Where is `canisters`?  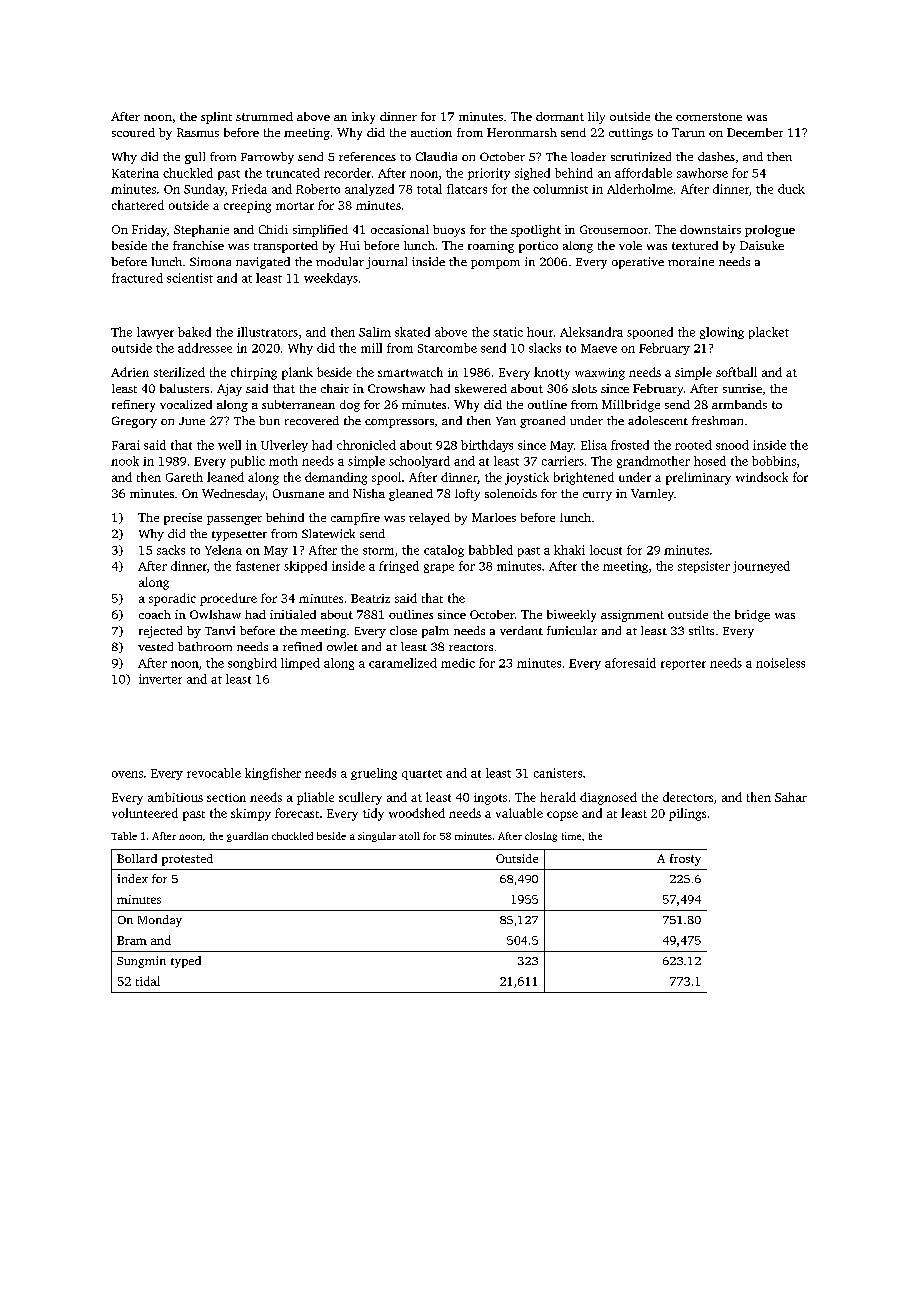
canisters is located at coordinates (558, 773).
